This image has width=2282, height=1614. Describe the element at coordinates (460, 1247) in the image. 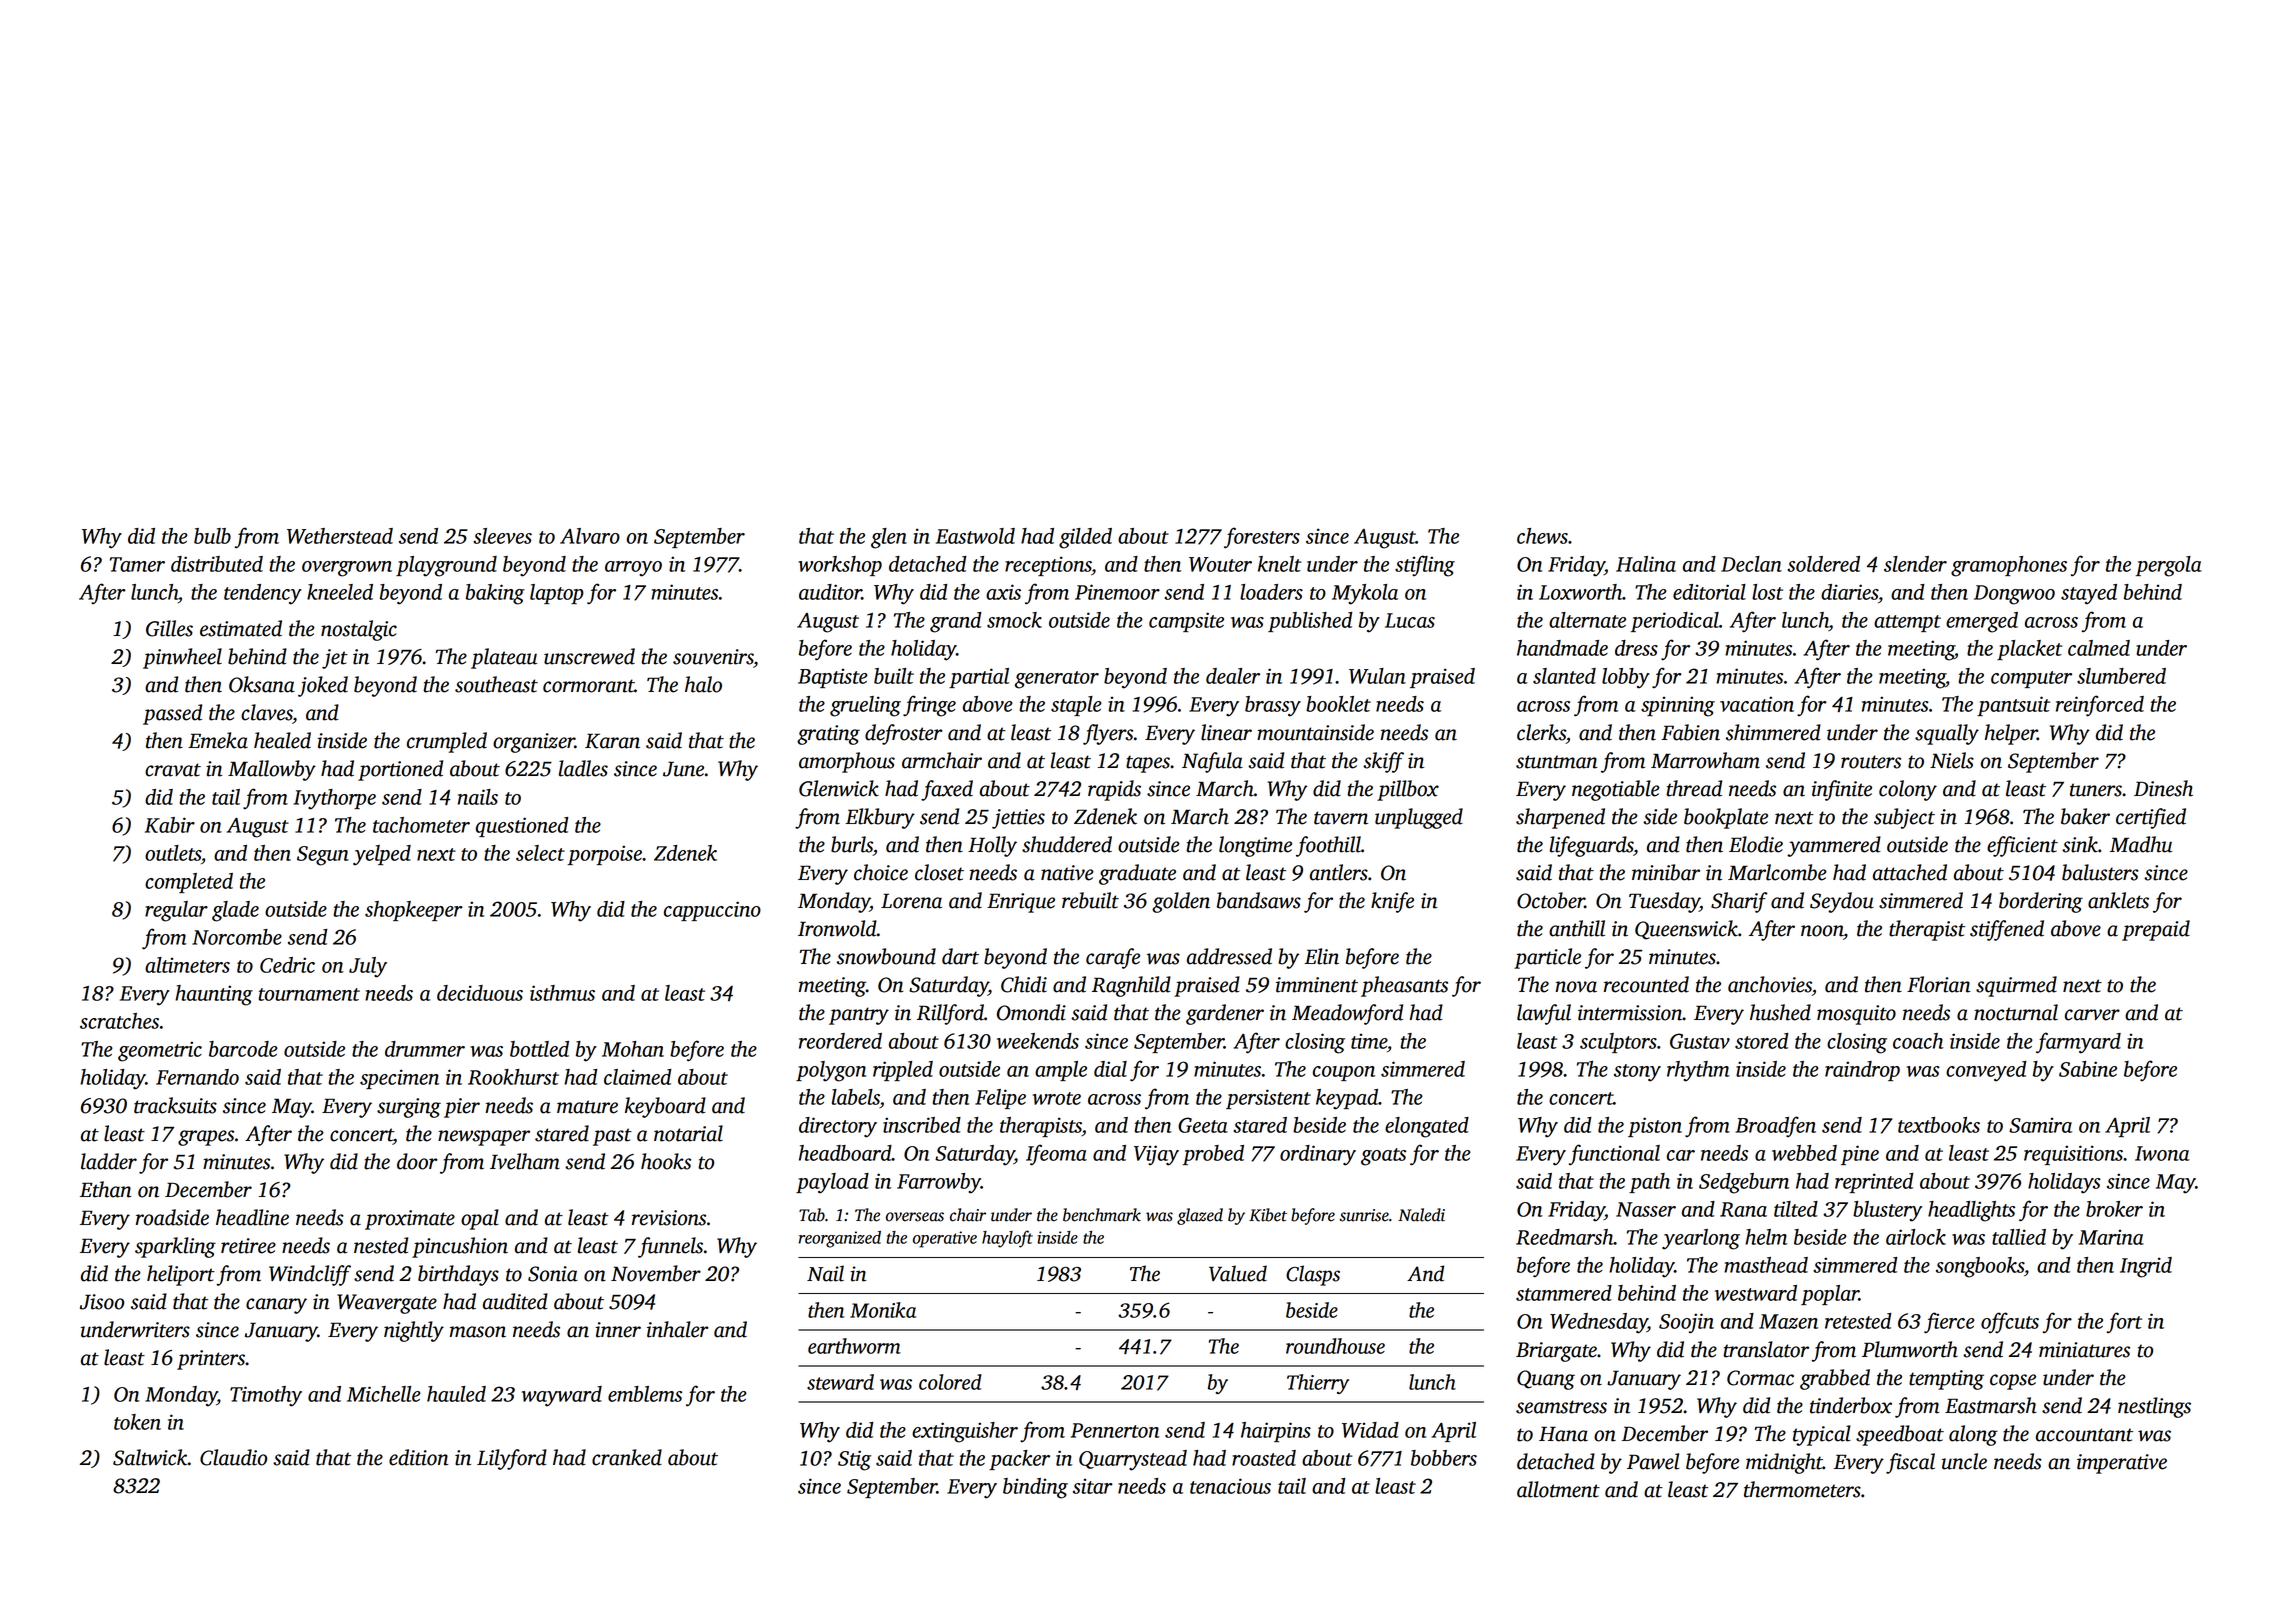

I see `pincushion` at that location.
